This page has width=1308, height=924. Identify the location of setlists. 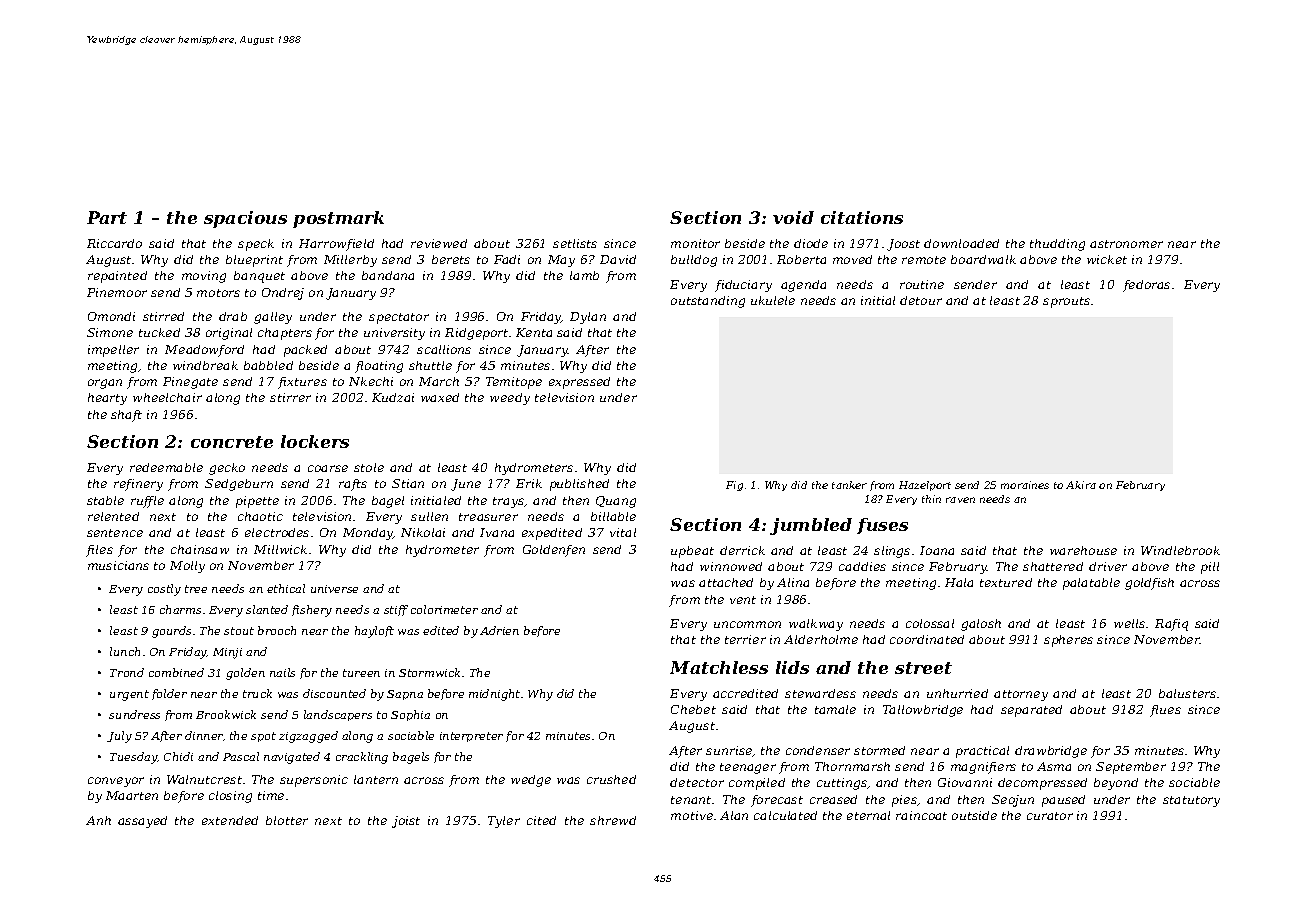
(575, 243).
